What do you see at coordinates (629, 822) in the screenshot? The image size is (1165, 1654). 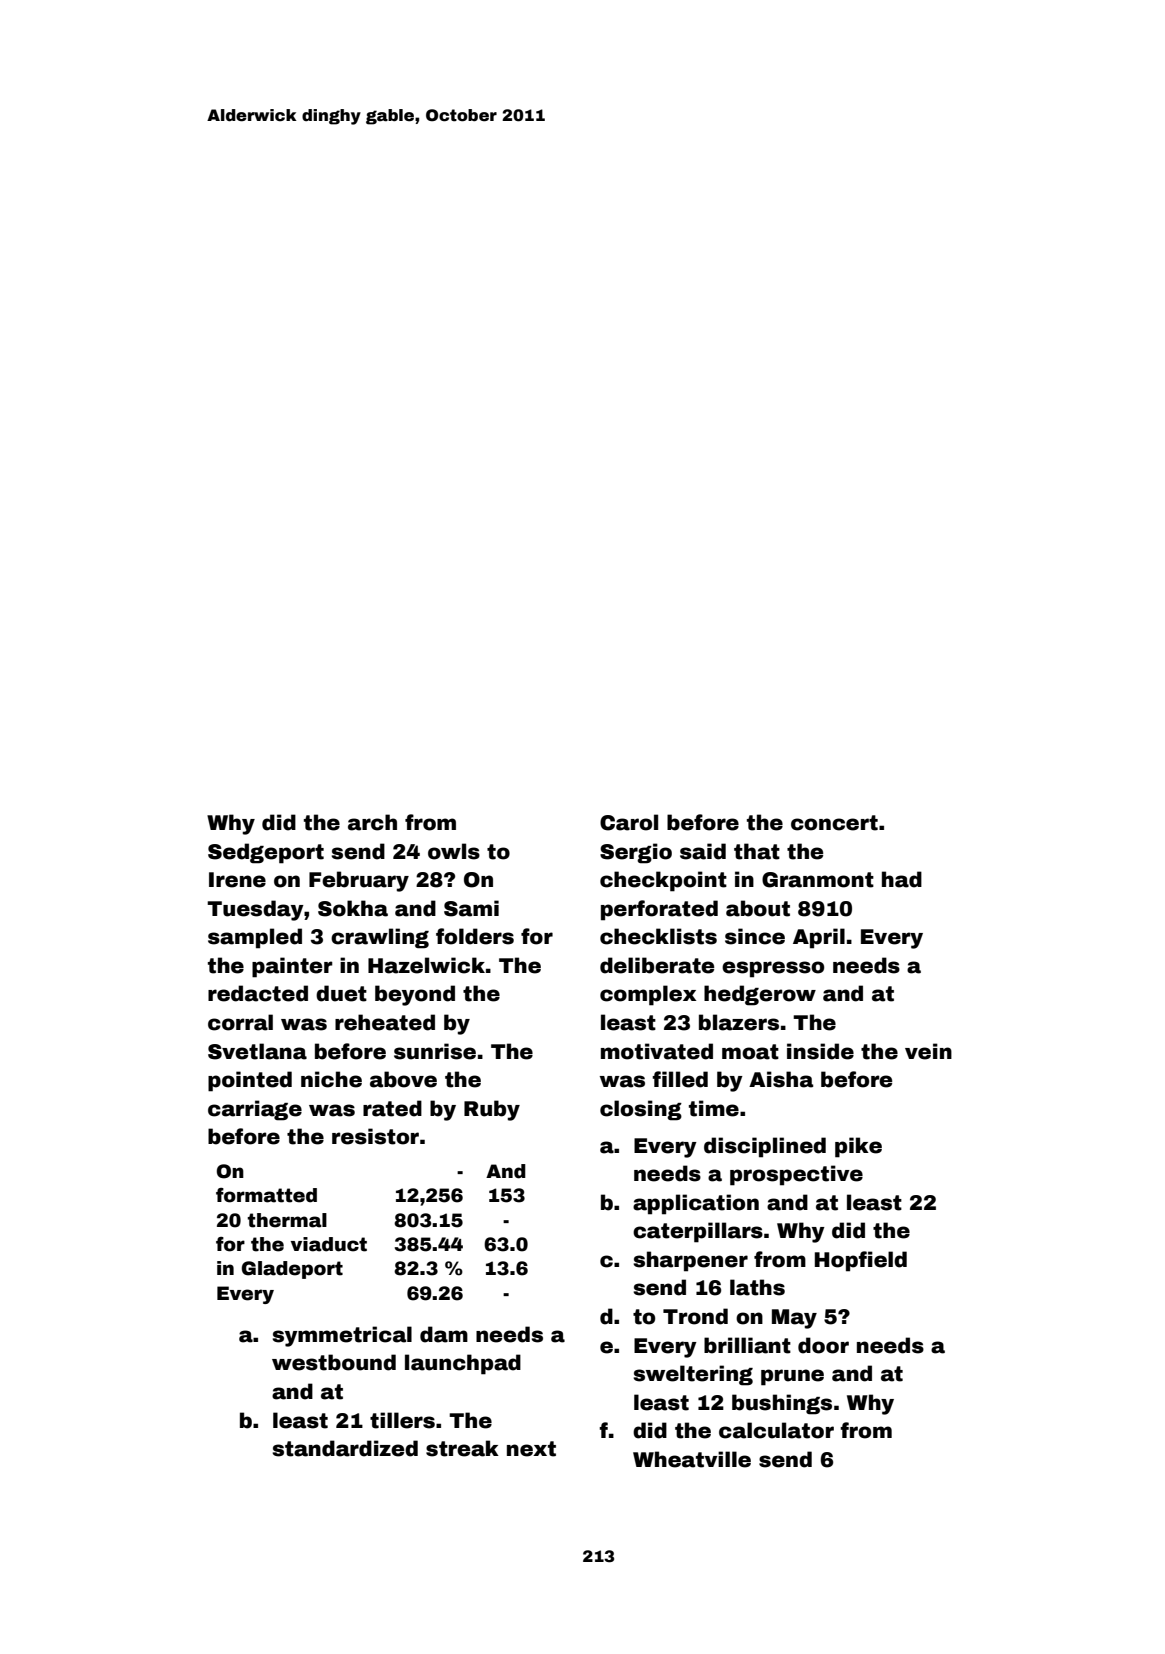 I see `Carol` at bounding box center [629, 822].
